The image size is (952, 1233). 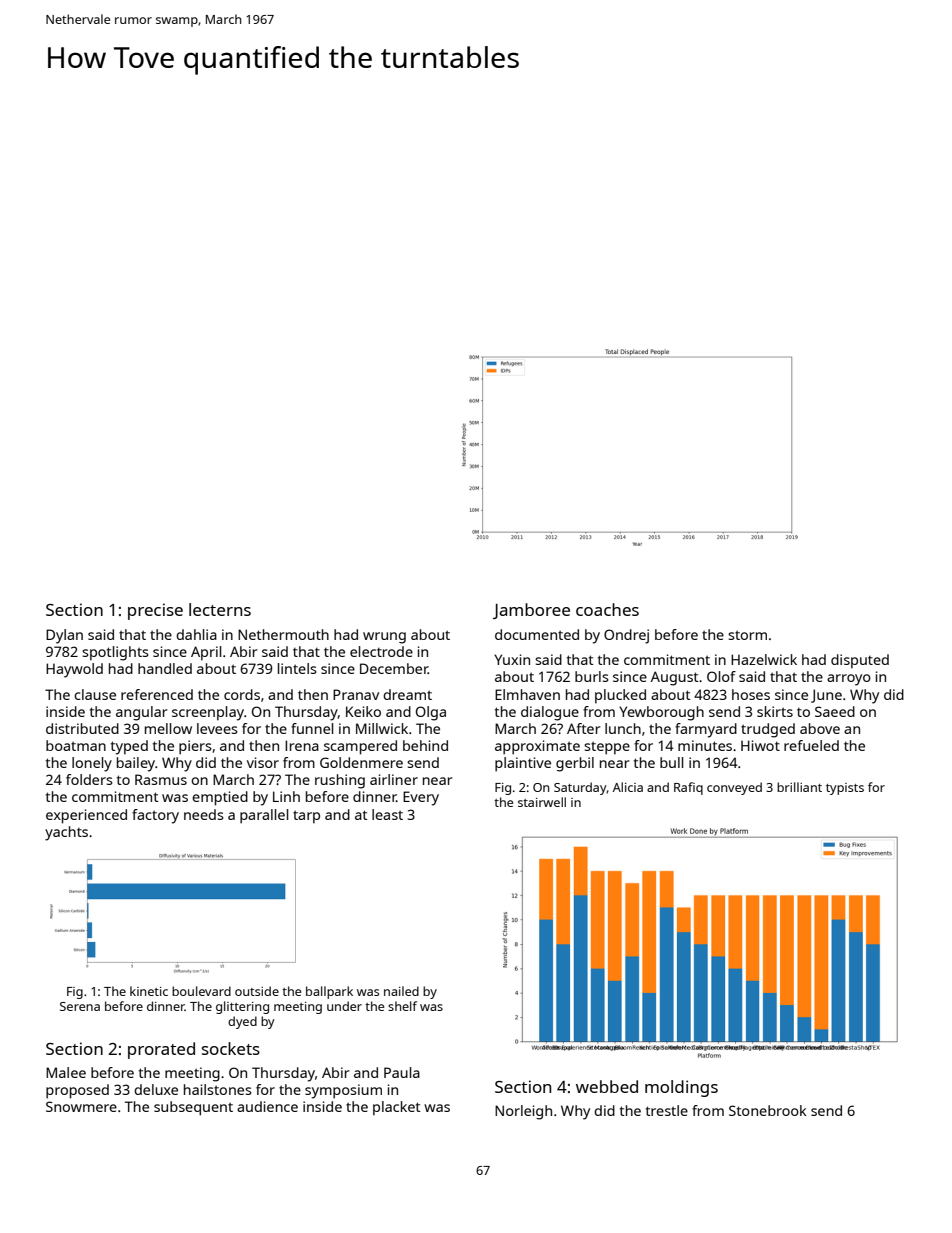 What do you see at coordinates (523, 764) in the image?
I see `plaintive` at bounding box center [523, 764].
